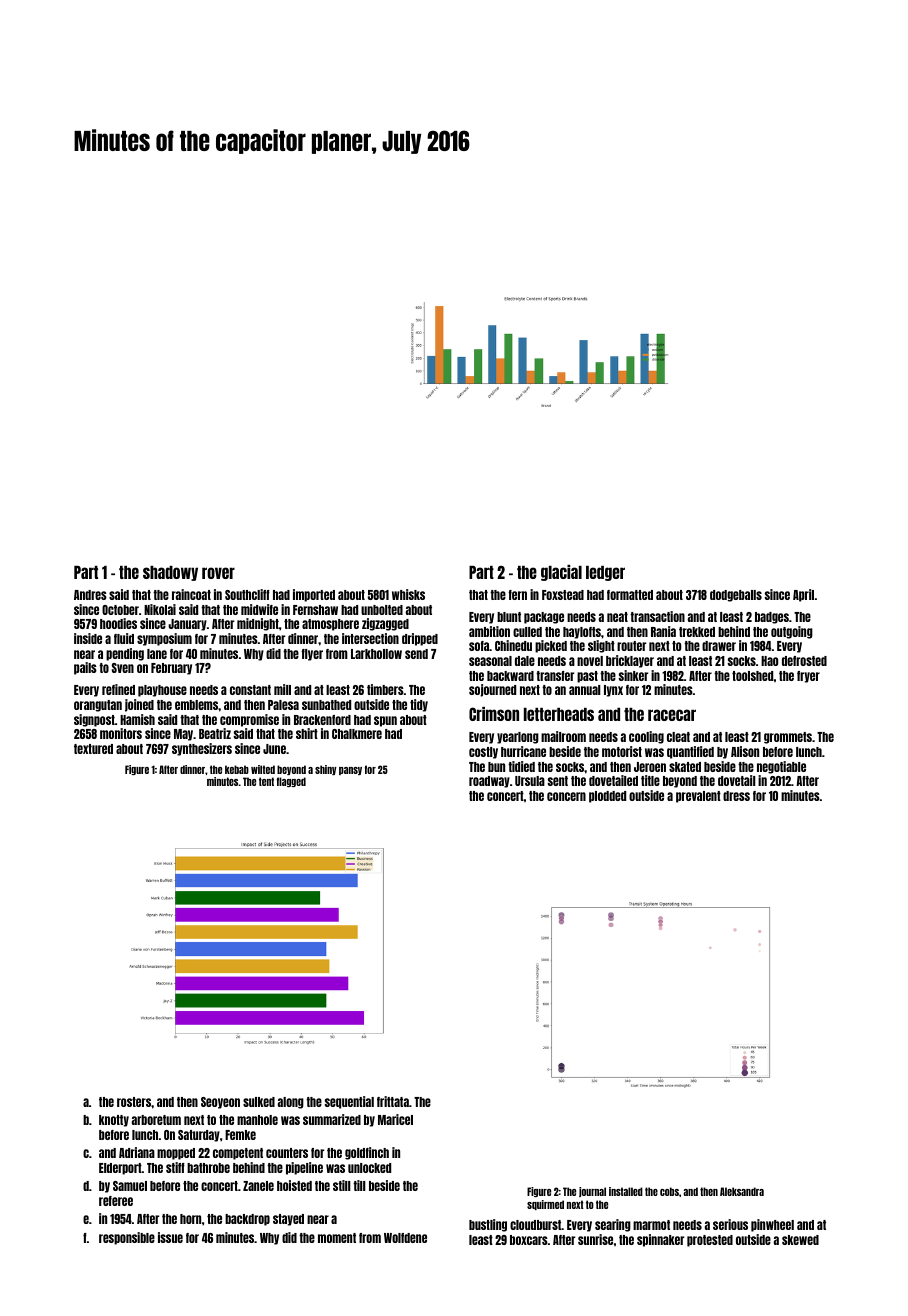 This screenshot has width=908, height=1316. What do you see at coordinates (215, 733) in the screenshot?
I see `Beatriz` at bounding box center [215, 733].
